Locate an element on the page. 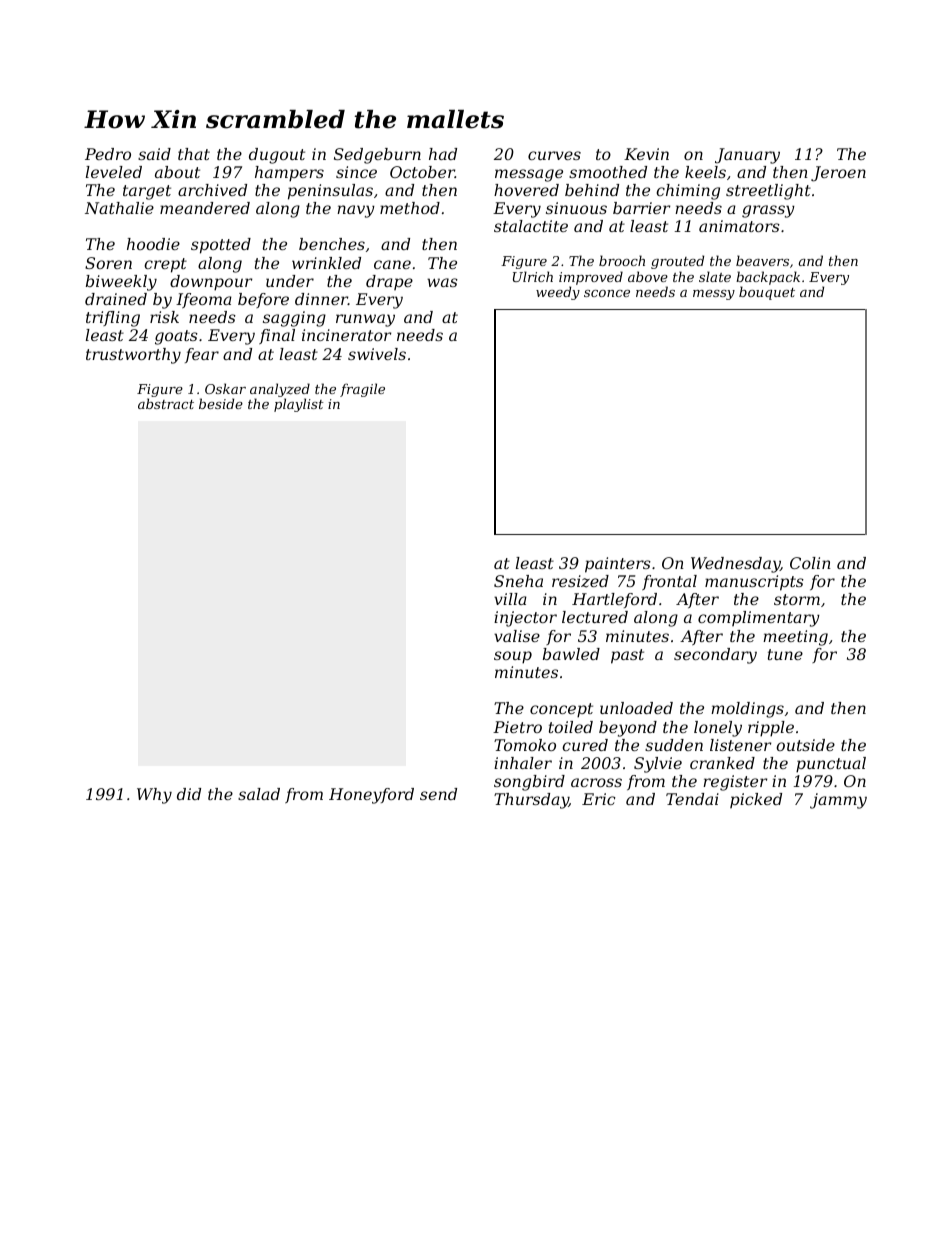  curves is located at coordinates (554, 155).
